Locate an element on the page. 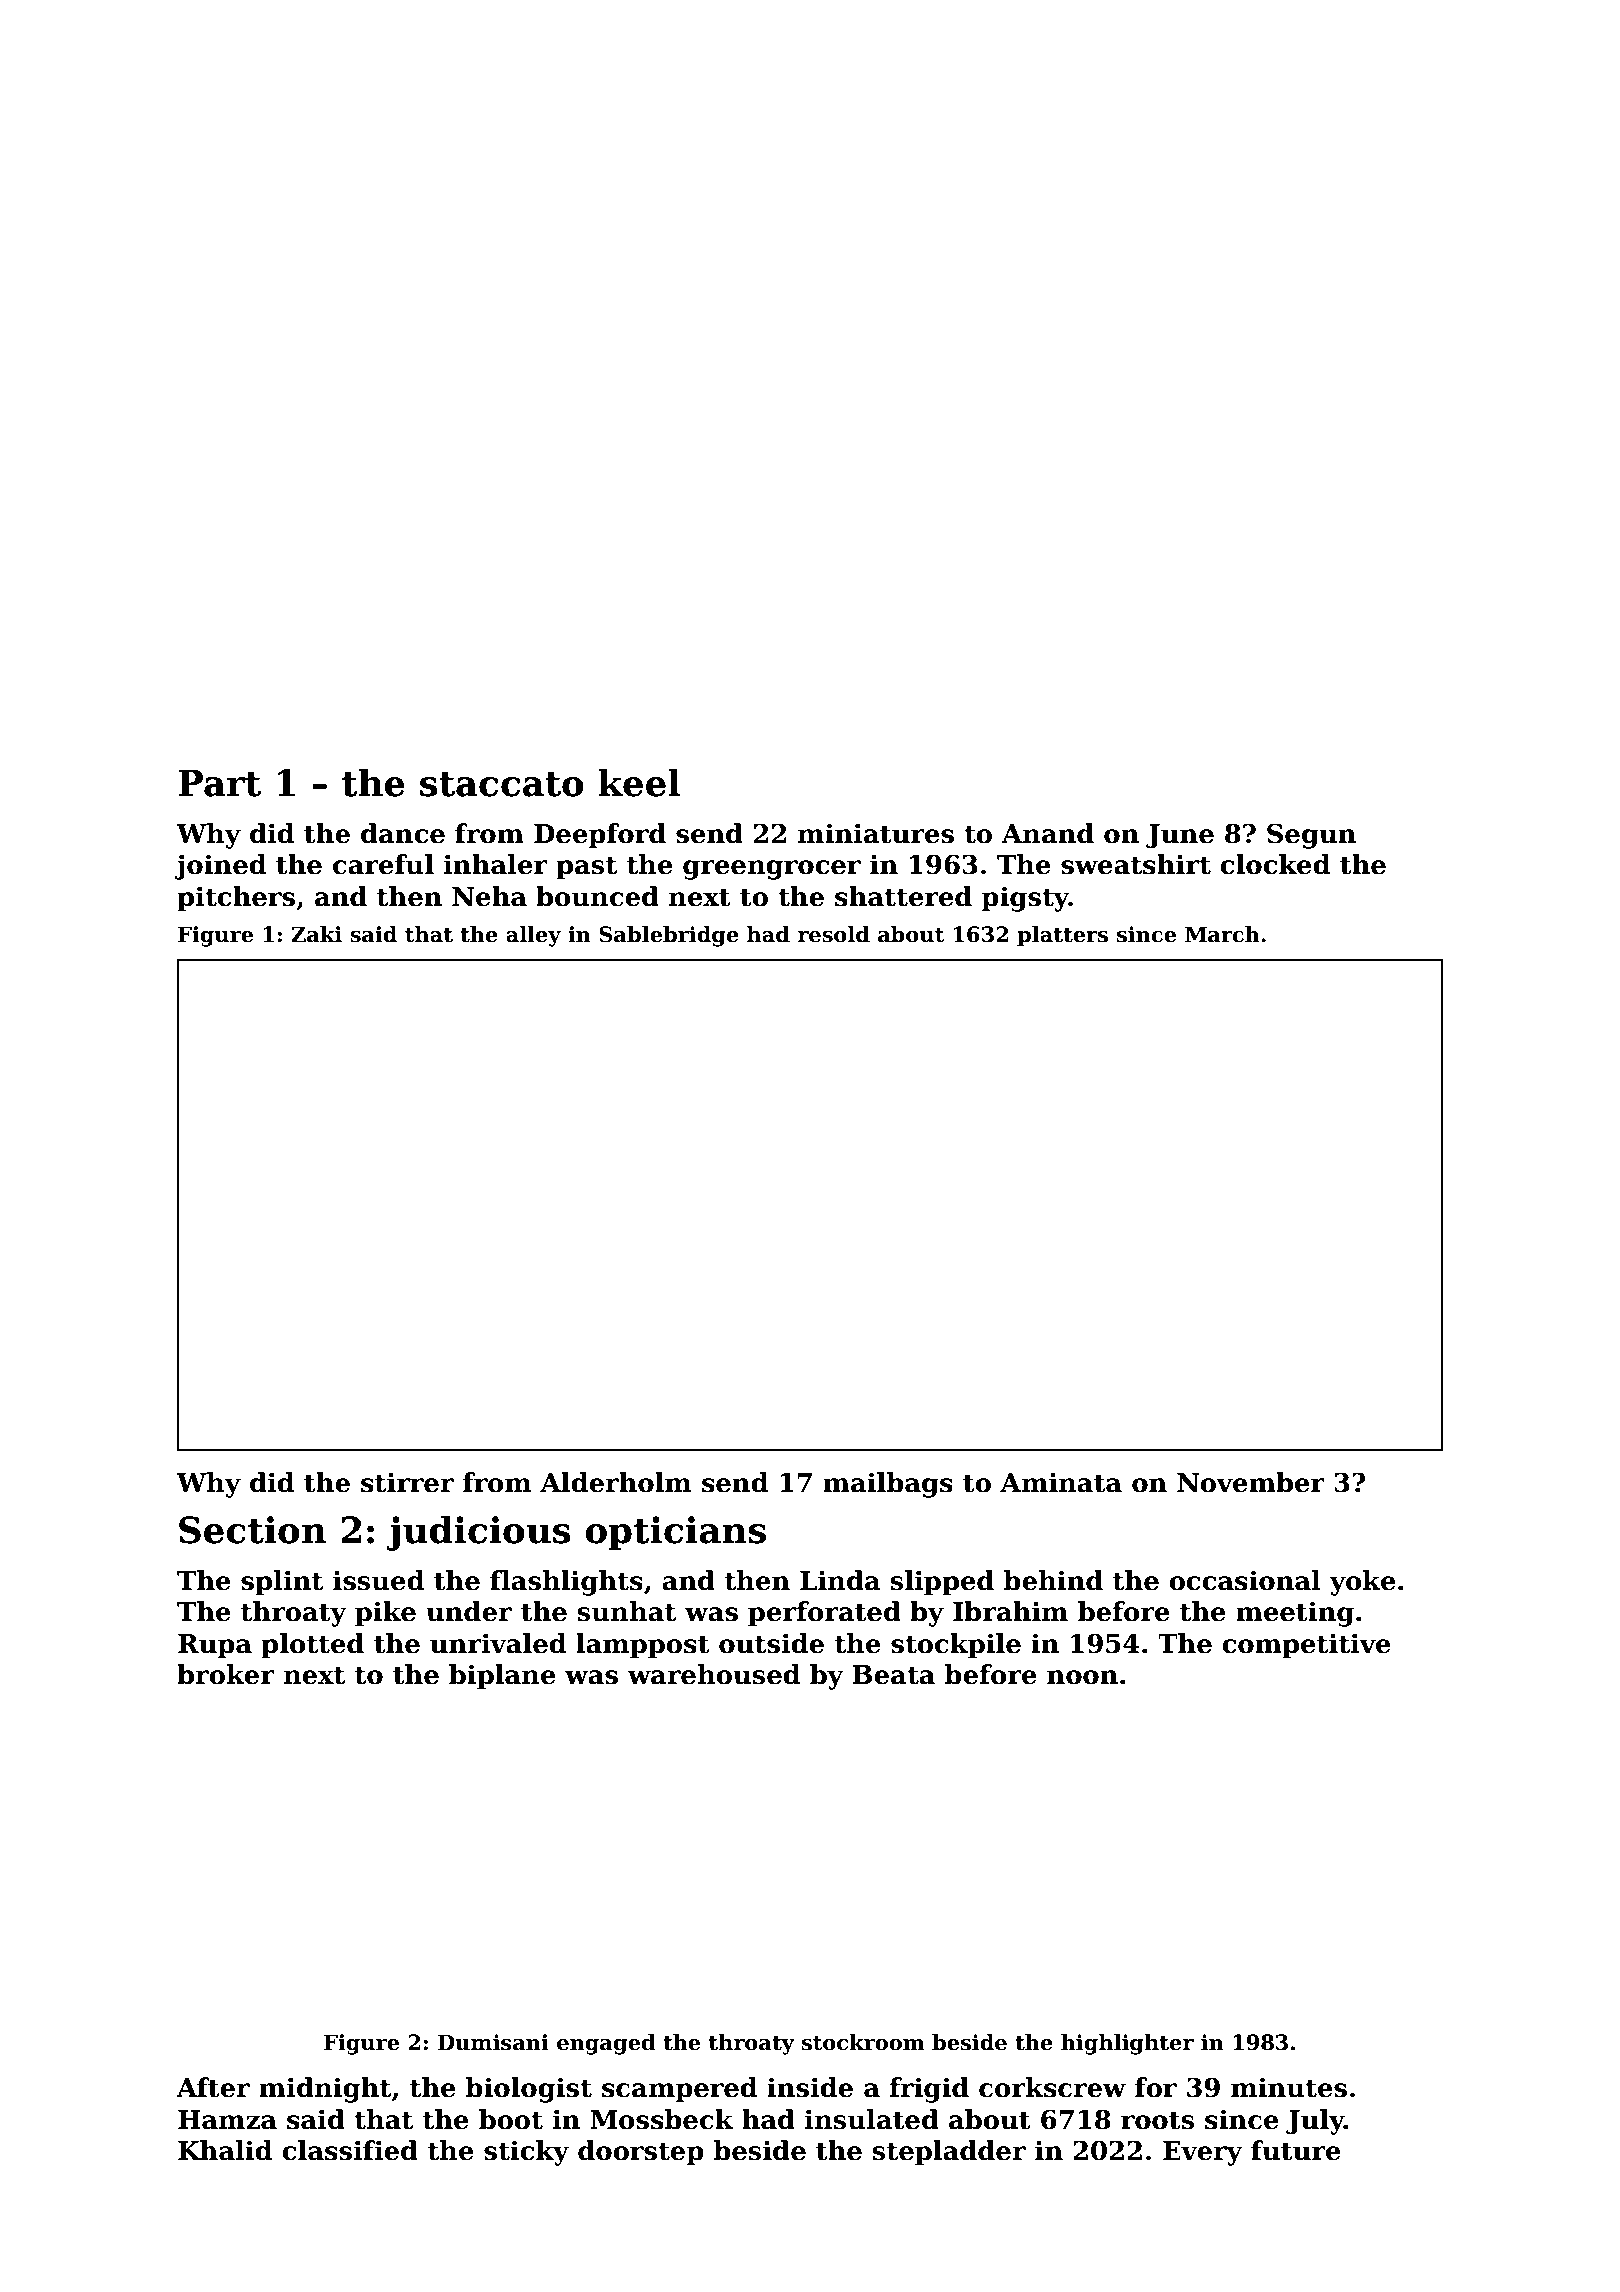 Image resolution: width=1620 pixels, height=2292 pixels. staccato is located at coordinates (502, 784).
